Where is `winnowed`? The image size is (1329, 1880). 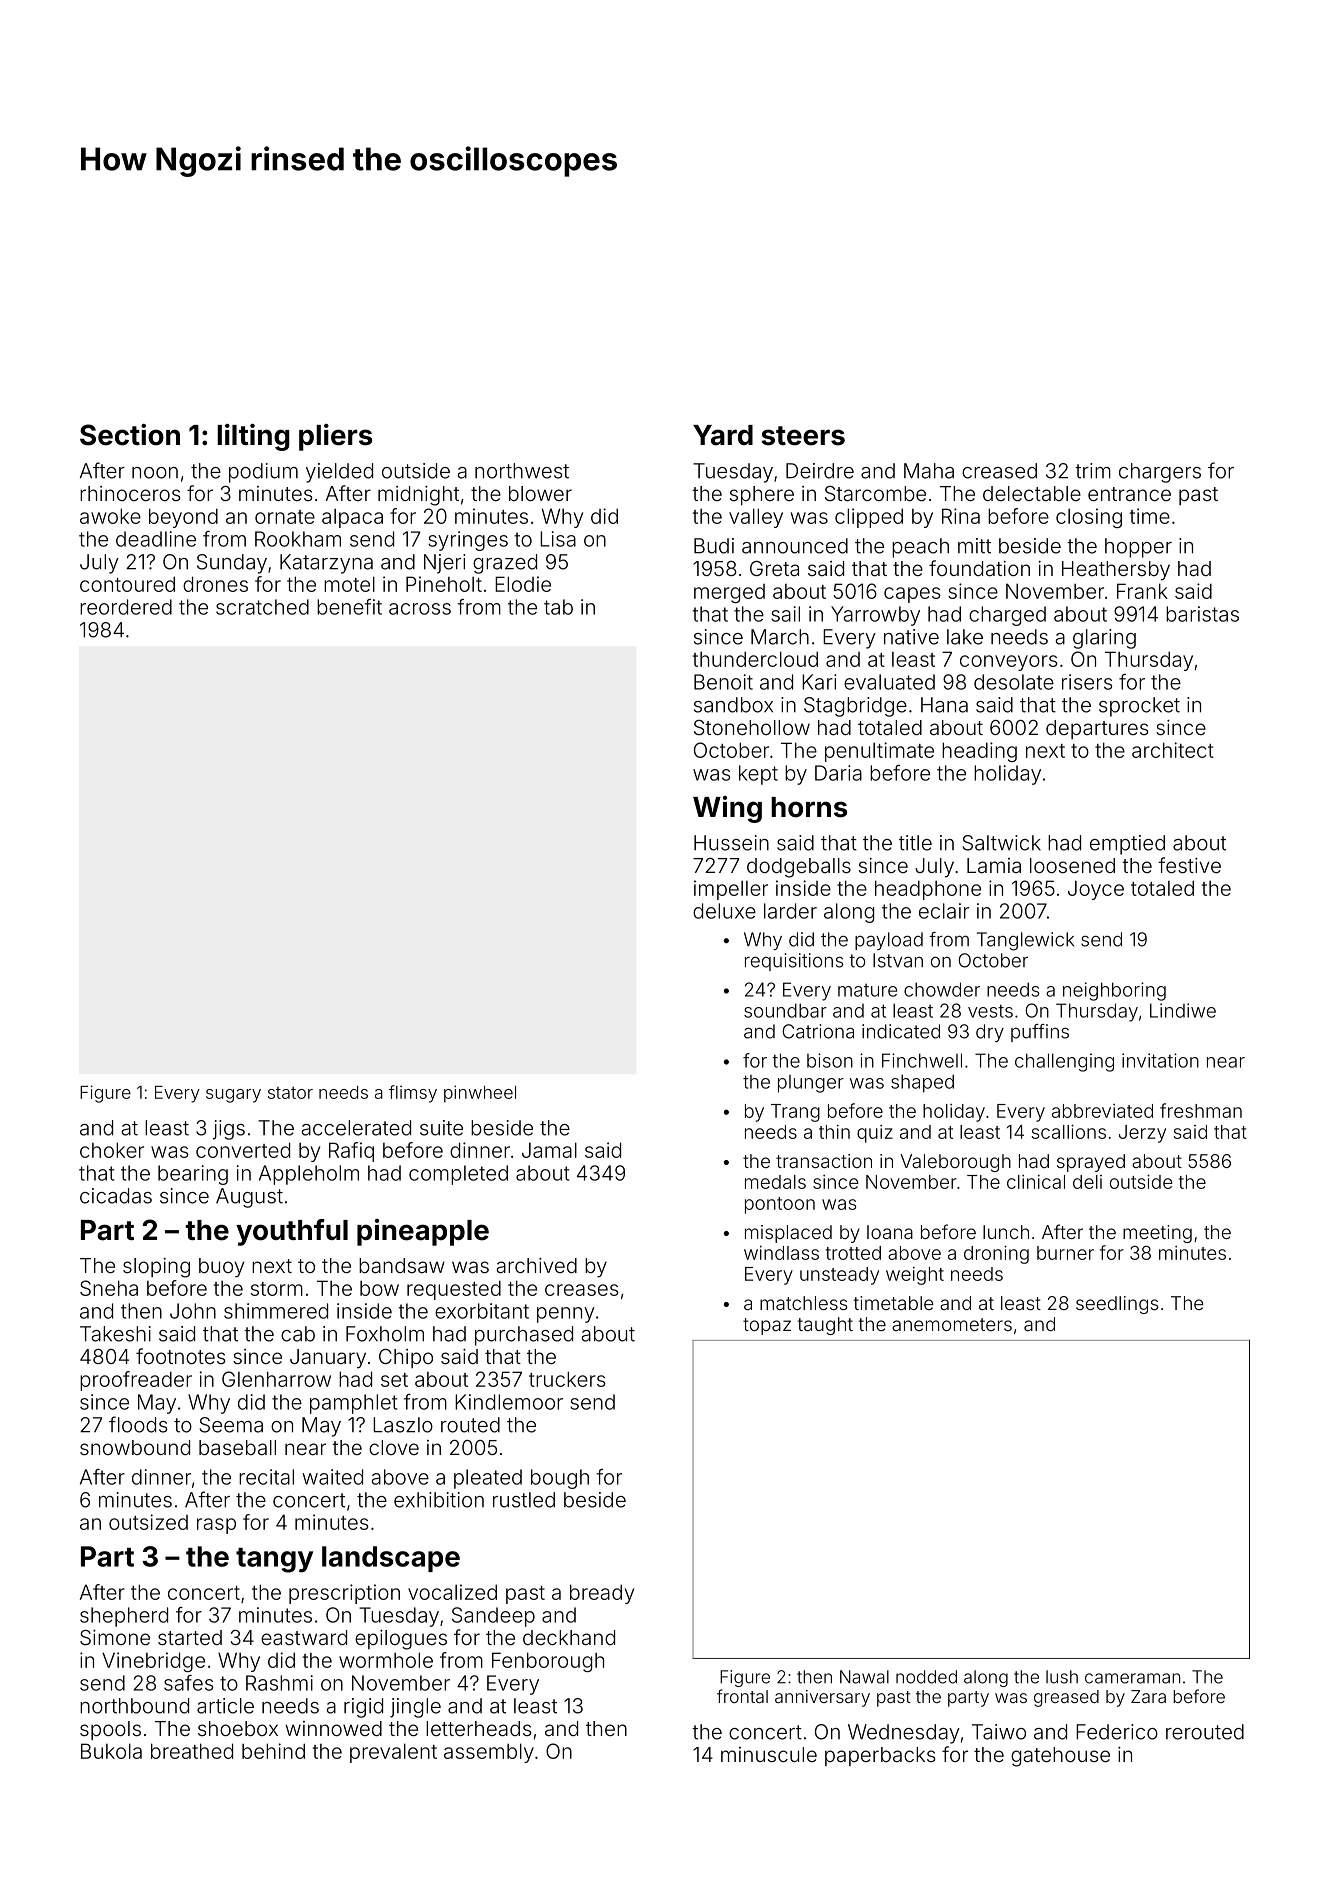 winnowed is located at coordinates (333, 1728).
